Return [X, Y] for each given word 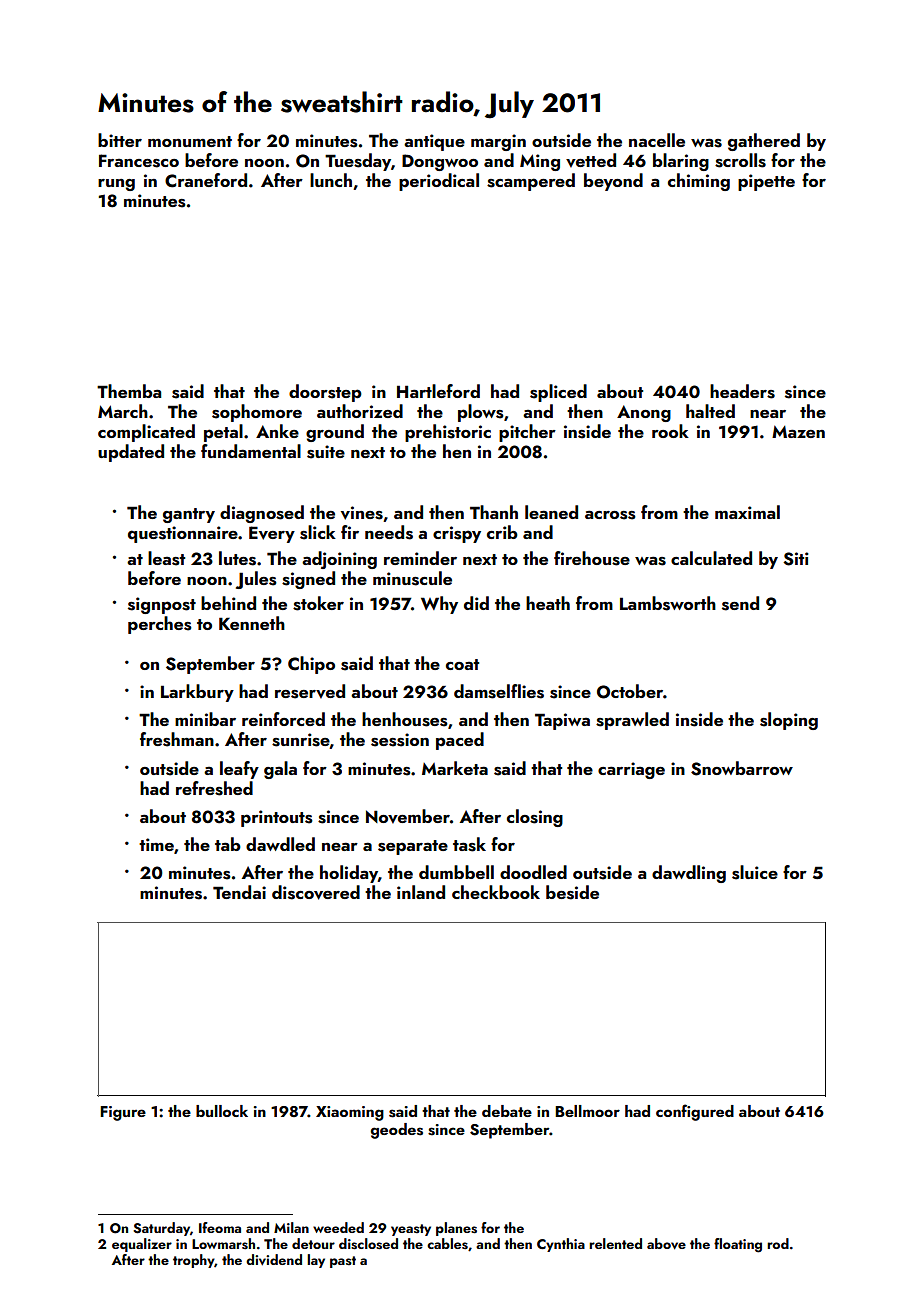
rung [116, 185]
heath [548, 603]
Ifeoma [220, 1227]
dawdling [689, 874]
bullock [222, 1111]
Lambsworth [668, 603]
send [740, 603]
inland [421, 892]
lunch [331, 180]
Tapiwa [562, 721]
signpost [162, 605]
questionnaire [183, 534]
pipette [766, 182]
